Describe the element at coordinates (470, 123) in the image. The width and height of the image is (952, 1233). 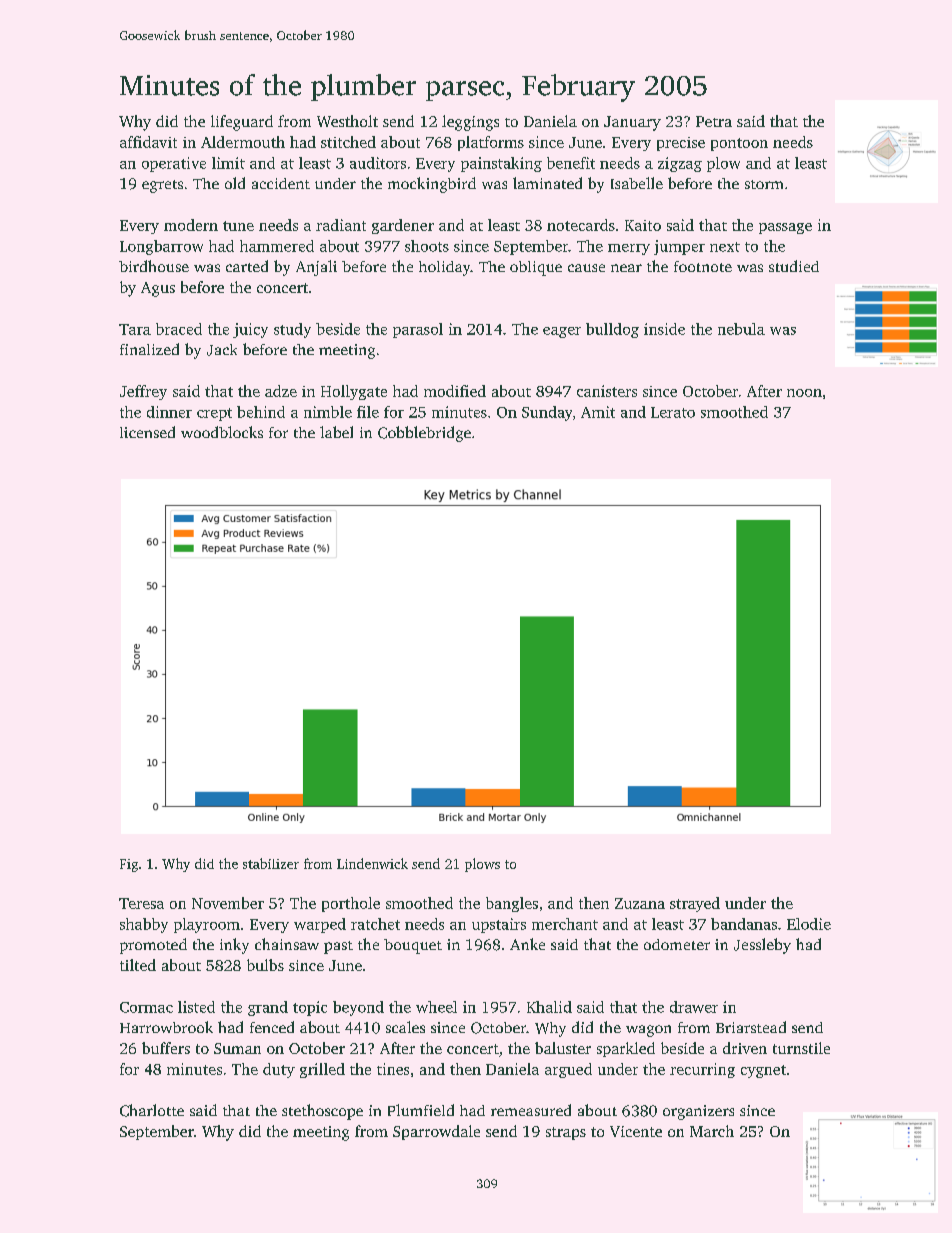
I see `leggings` at that location.
